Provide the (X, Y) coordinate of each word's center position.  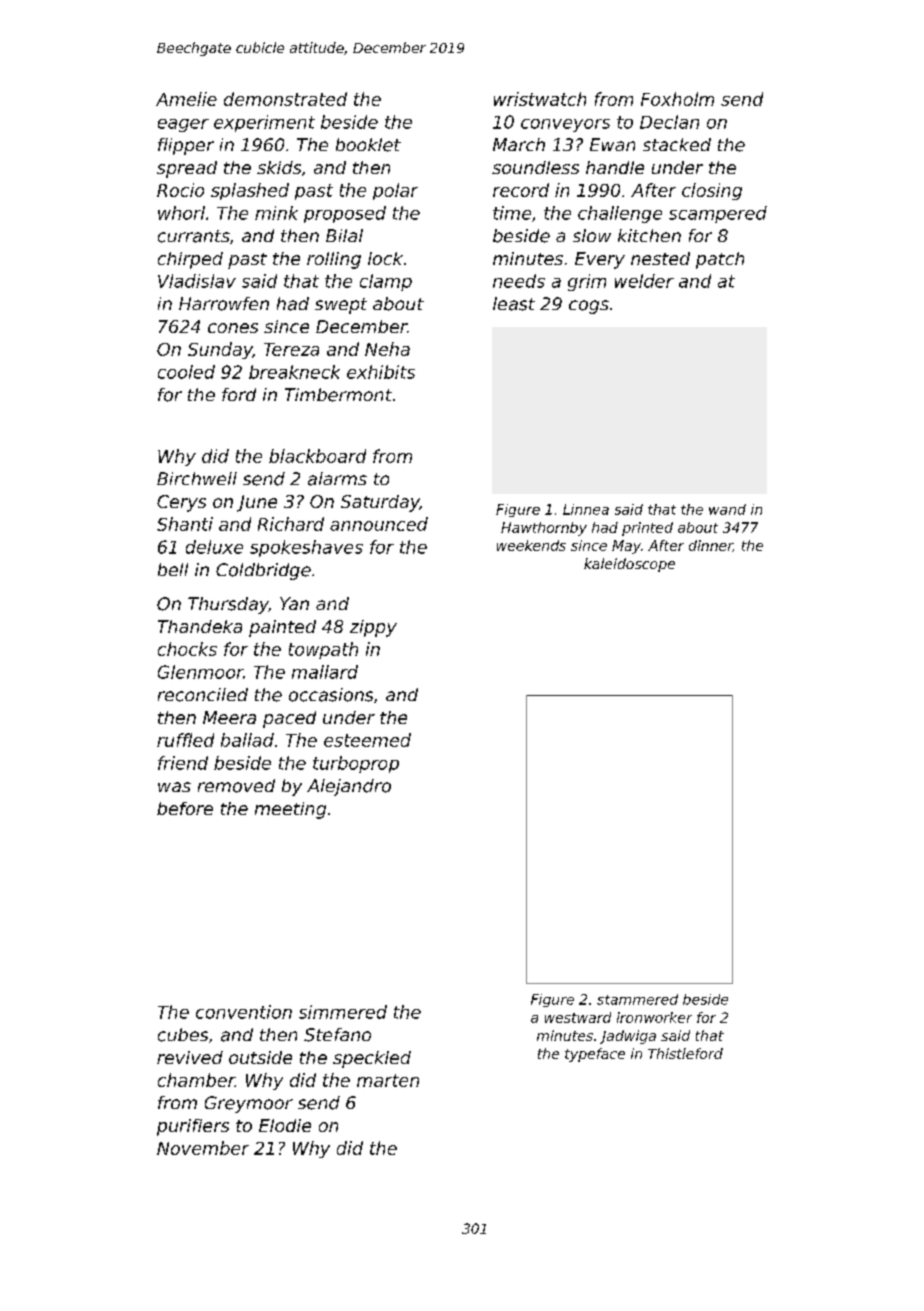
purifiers (193, 1127)
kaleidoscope (629, 565)
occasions (331, 695)
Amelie (186, 99)
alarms (337, 479)
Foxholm (677, 99)
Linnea (586, 509)
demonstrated (285, 99)
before (185, 808)
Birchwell (197, 478)
